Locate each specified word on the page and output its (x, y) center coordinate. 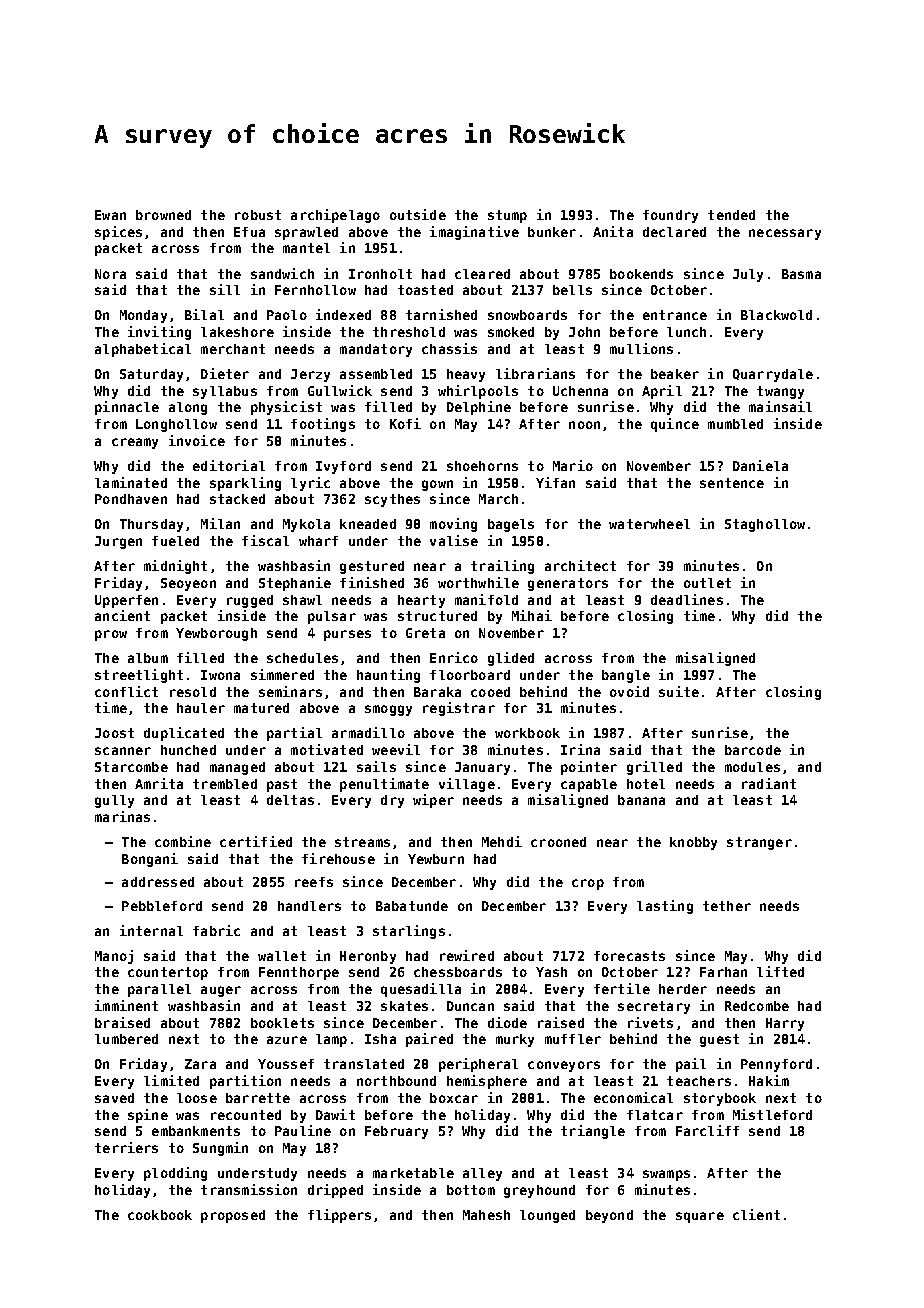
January (482, 768)
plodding (175, 1174)
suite (679, 691)
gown (437, 485)
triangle (593, 1132)
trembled (225, 784)
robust (258, 215)
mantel (306, 248)
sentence (732, 483)
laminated (131, 482)
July (748, 275)
